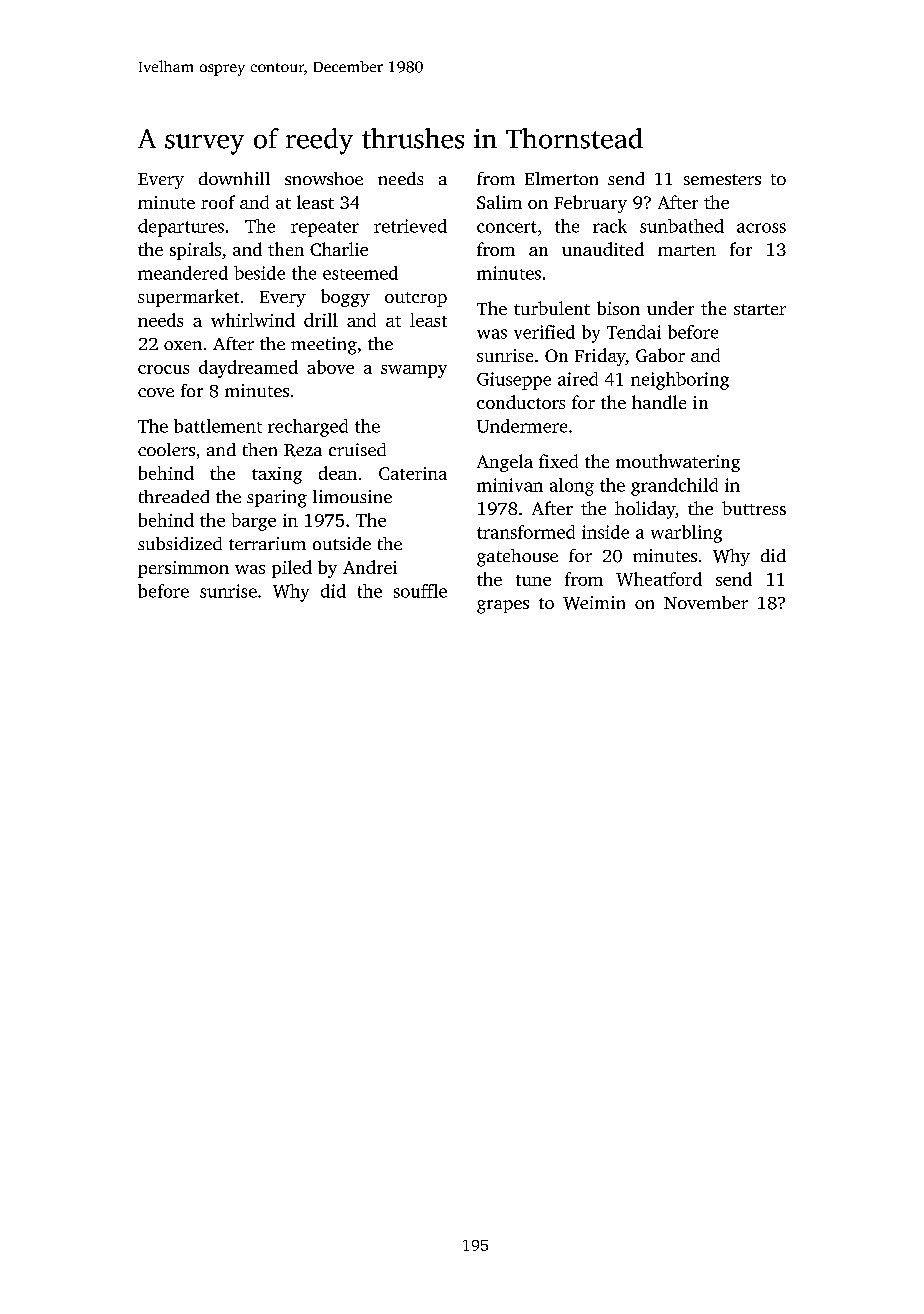  Describe the element at coordinates (324, 178) in the document. I see `snowshoe` at that location.
